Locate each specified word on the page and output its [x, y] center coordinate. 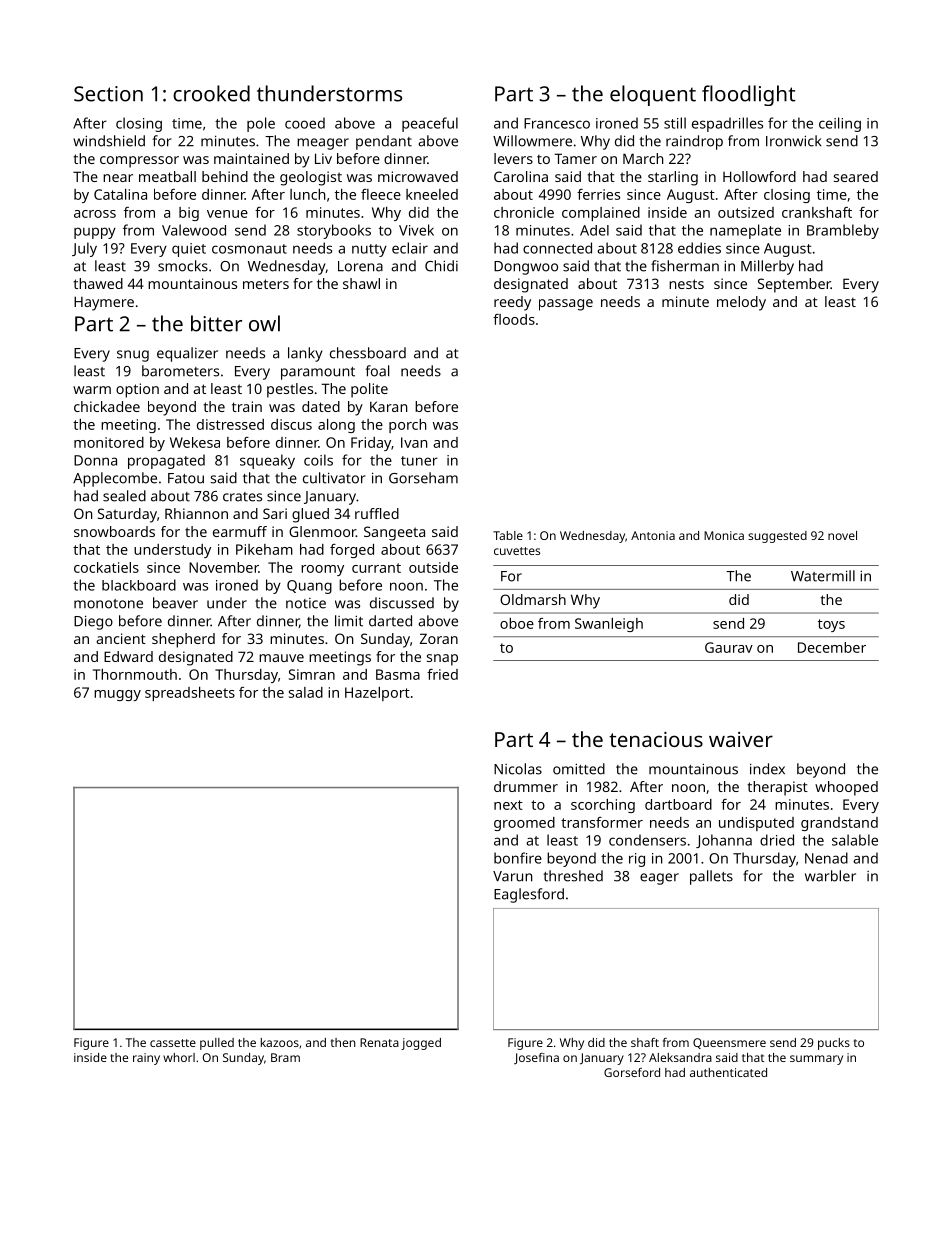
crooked [211, 93]
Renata [379, 1042]
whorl [179, 1057]
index [767, 769]
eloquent [653, 95]
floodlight [749, 95]
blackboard [139, 585]
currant [376, 568]
